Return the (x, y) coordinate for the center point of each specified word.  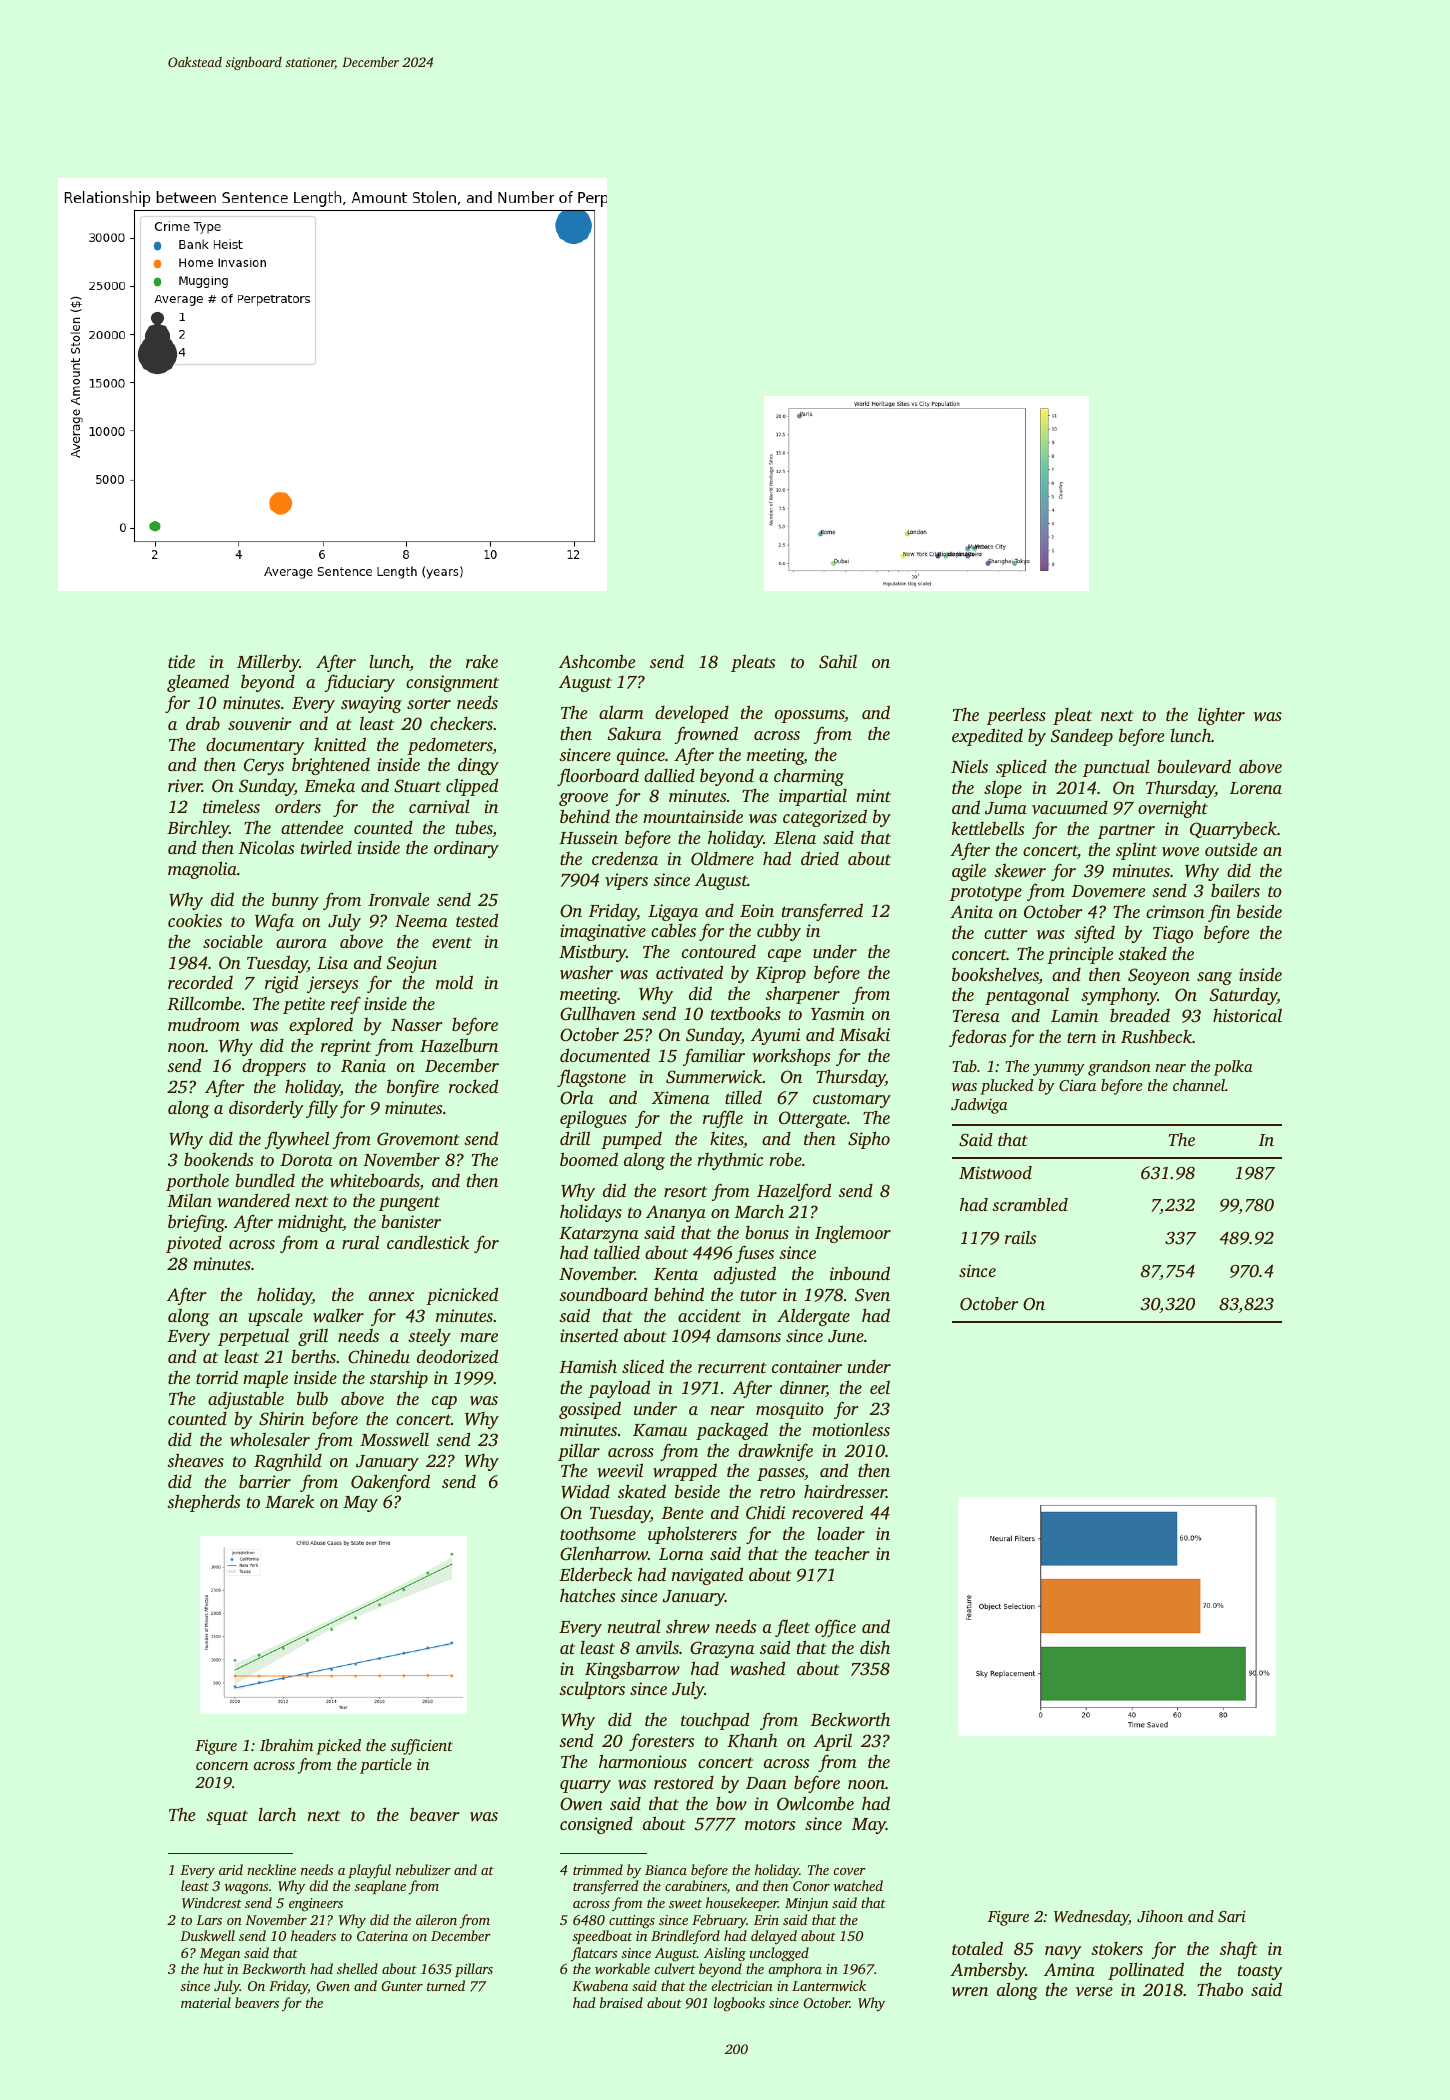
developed (692, 714)
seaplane (380, 1887)
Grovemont (418, 1139)
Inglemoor (853, 1234)
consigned (596, 1825)
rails (1020, 1237)
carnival (439, 806)
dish (875, 1647)
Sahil (838, 661)
